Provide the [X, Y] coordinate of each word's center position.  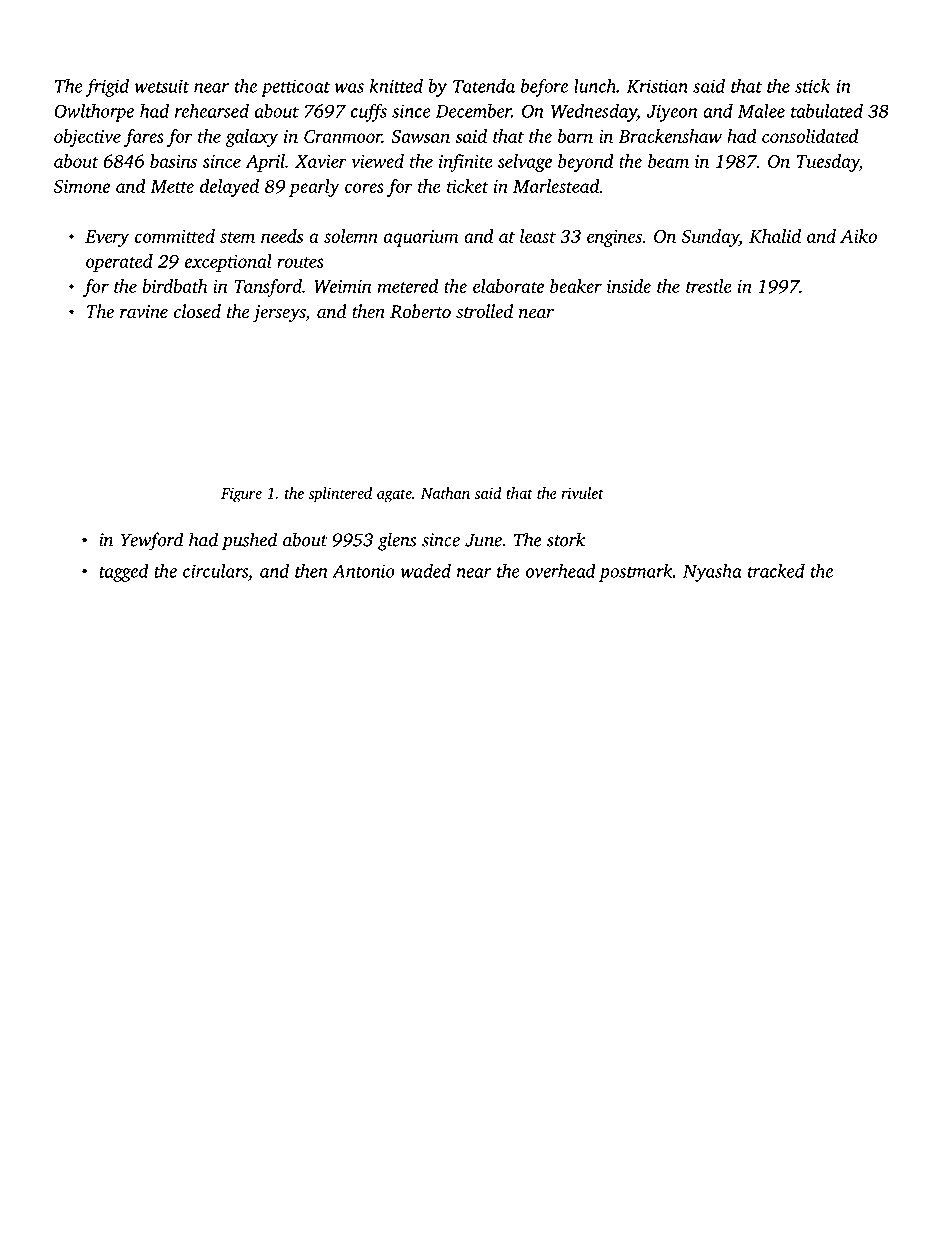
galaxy [251, 138]
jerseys [279, 314]
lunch [595, 85]
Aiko [858, 236]
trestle [709, 286]
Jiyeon [672, 113]
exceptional [228, 263]
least [538, 236]
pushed [249, 541]
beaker [576, 286]
